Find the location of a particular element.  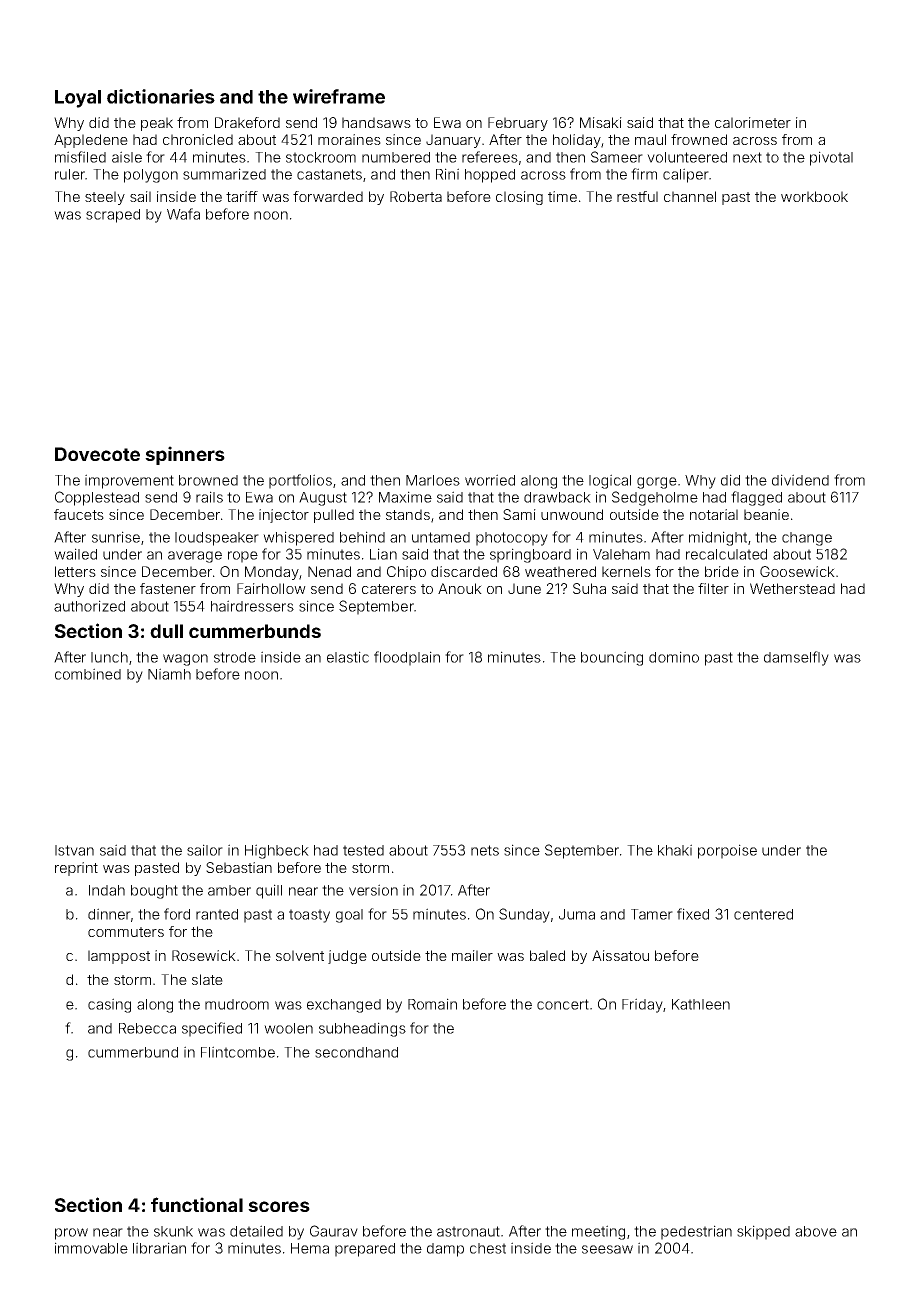

functional is located at coordinates (197, 1204).
